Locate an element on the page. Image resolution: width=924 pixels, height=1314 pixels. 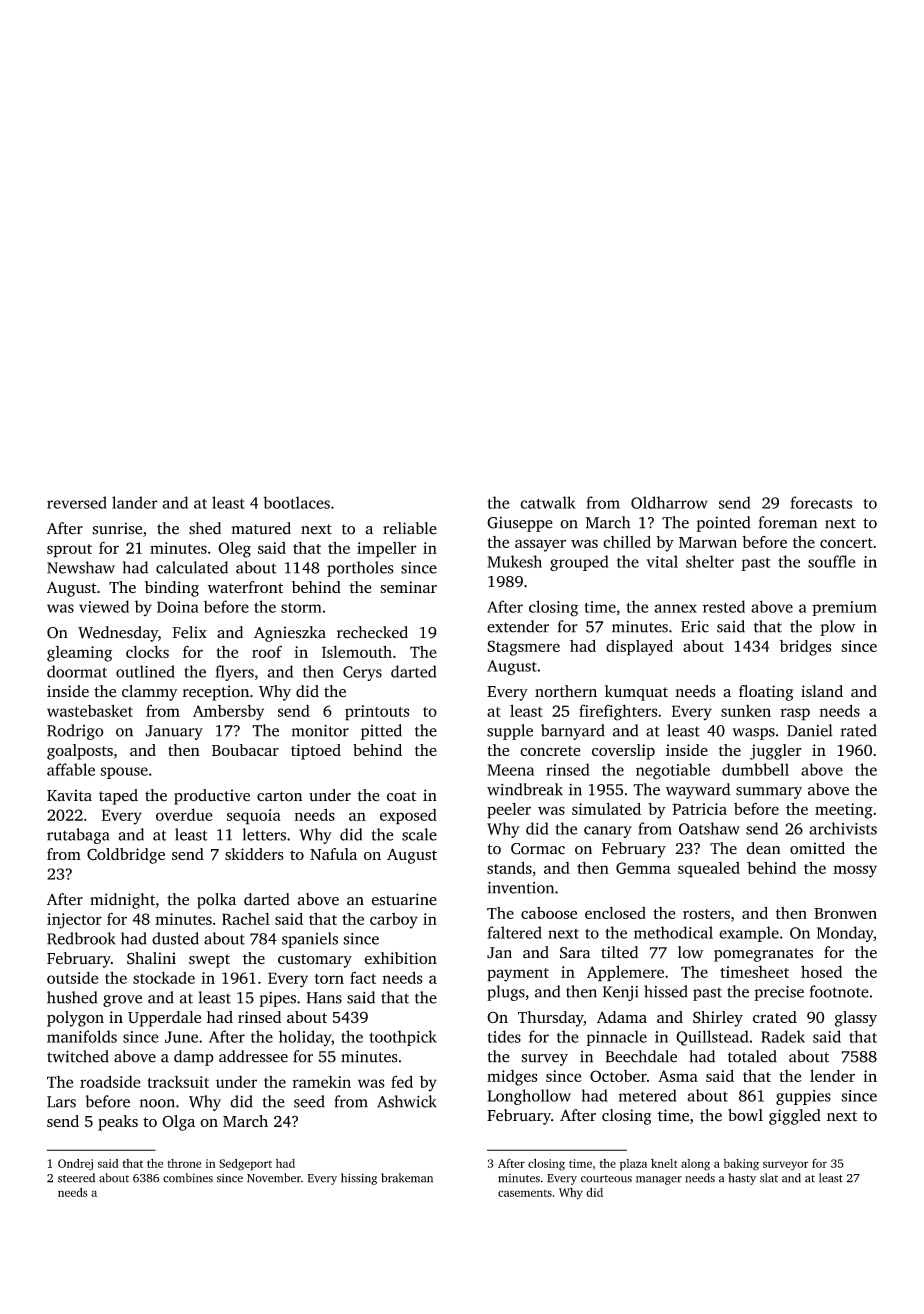
catwalk is located at coordinates (548, 502).
